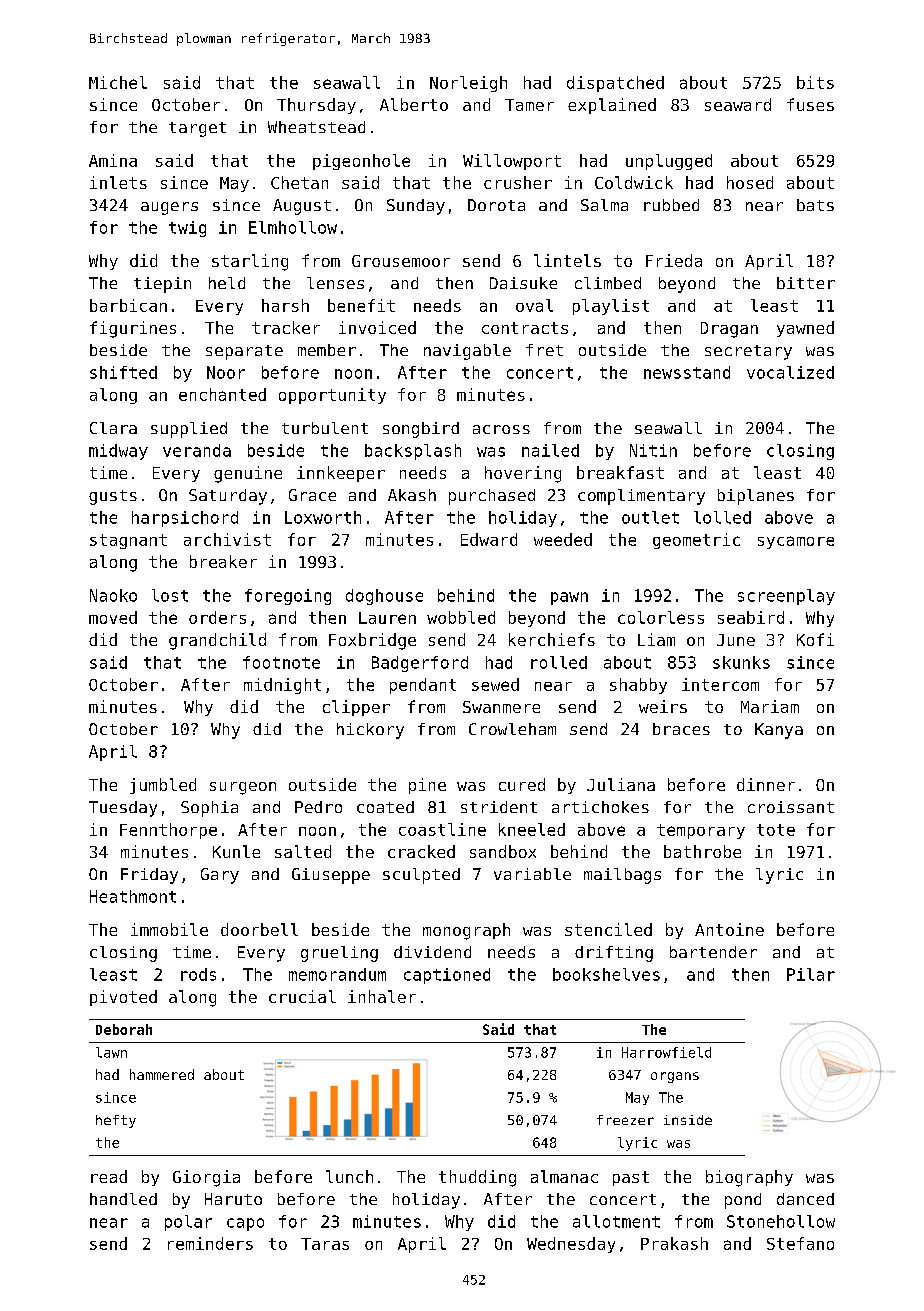  What do you see at coordinates (606, 974) in the image?
I see `bookshelves` at bounding box center [606, 974].
